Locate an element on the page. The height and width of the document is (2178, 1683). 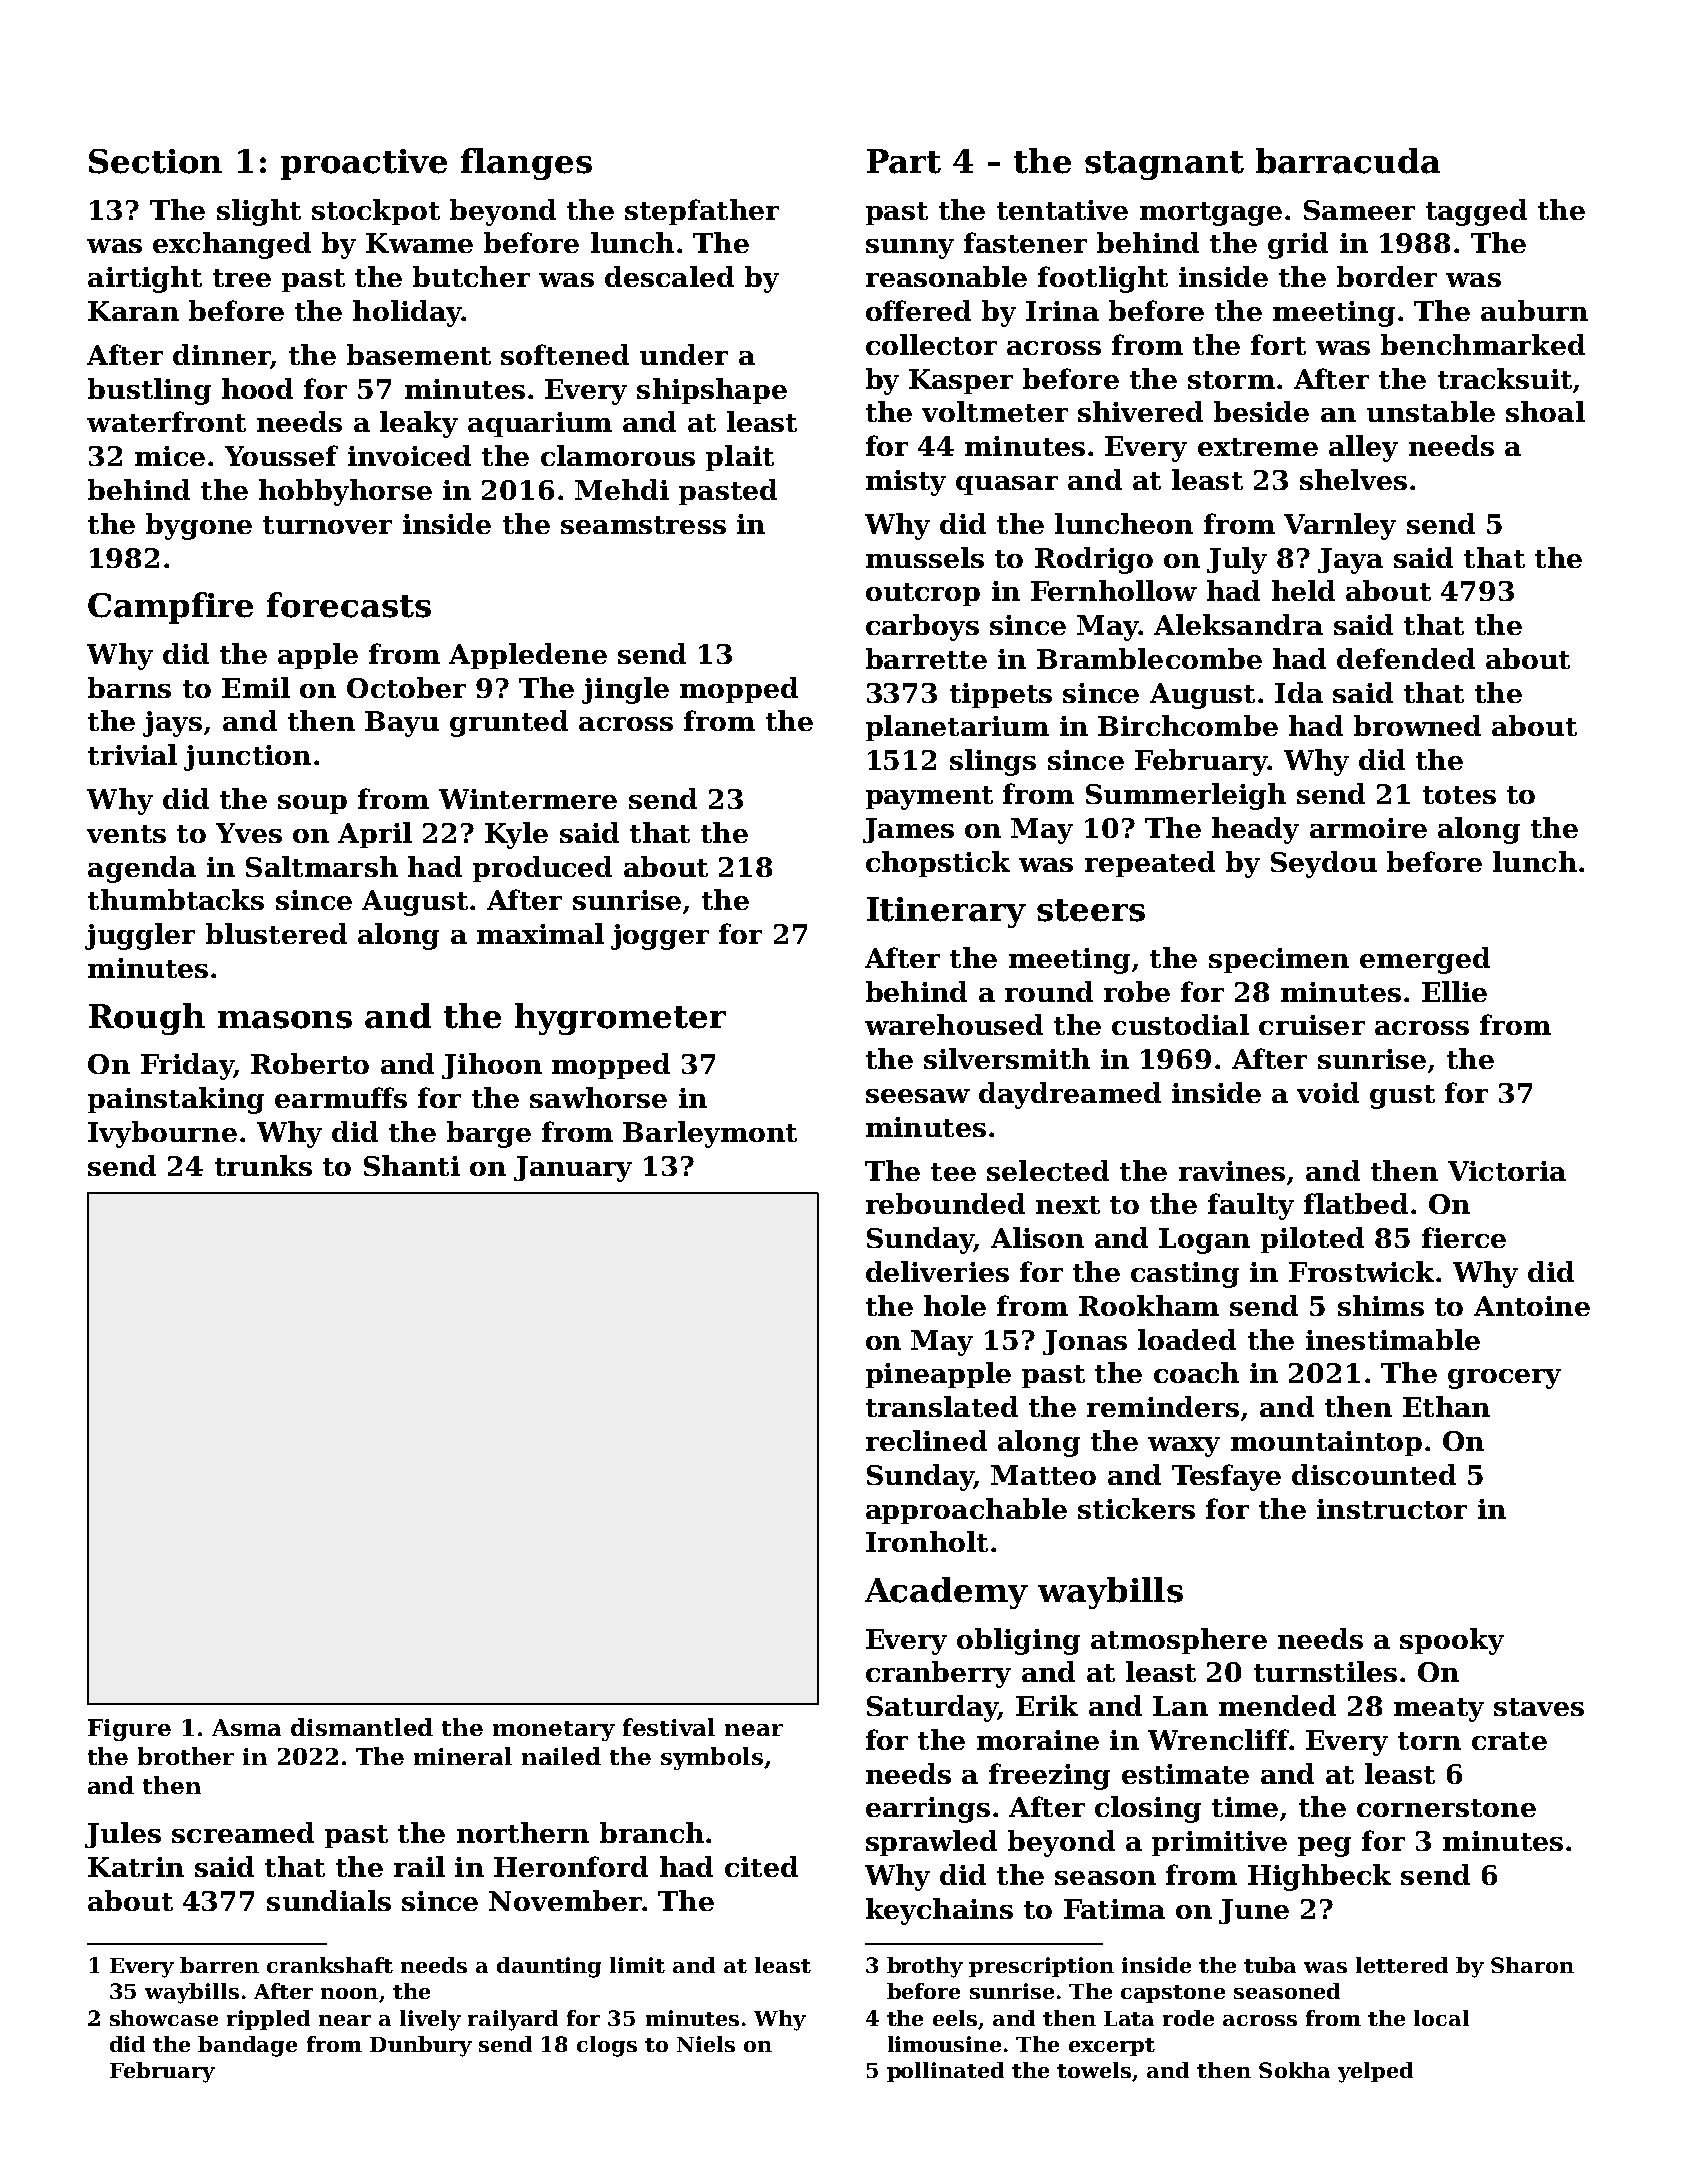
barracuda is located at coordinates (1348, 161).
